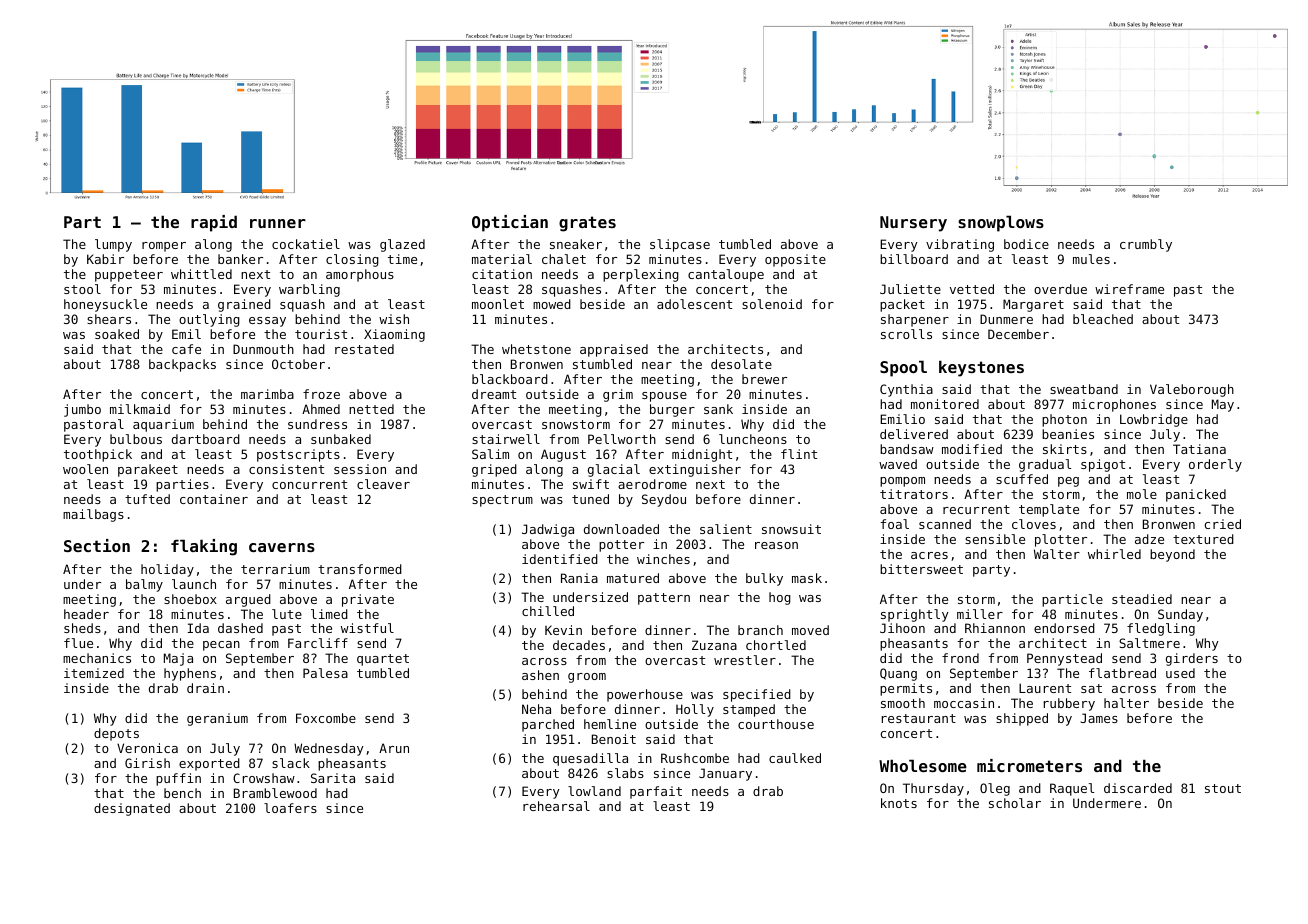 This page has height=924, width=1308. Describe the element at coordinates (656, 792) in the page. I see `parfait` at that location.
